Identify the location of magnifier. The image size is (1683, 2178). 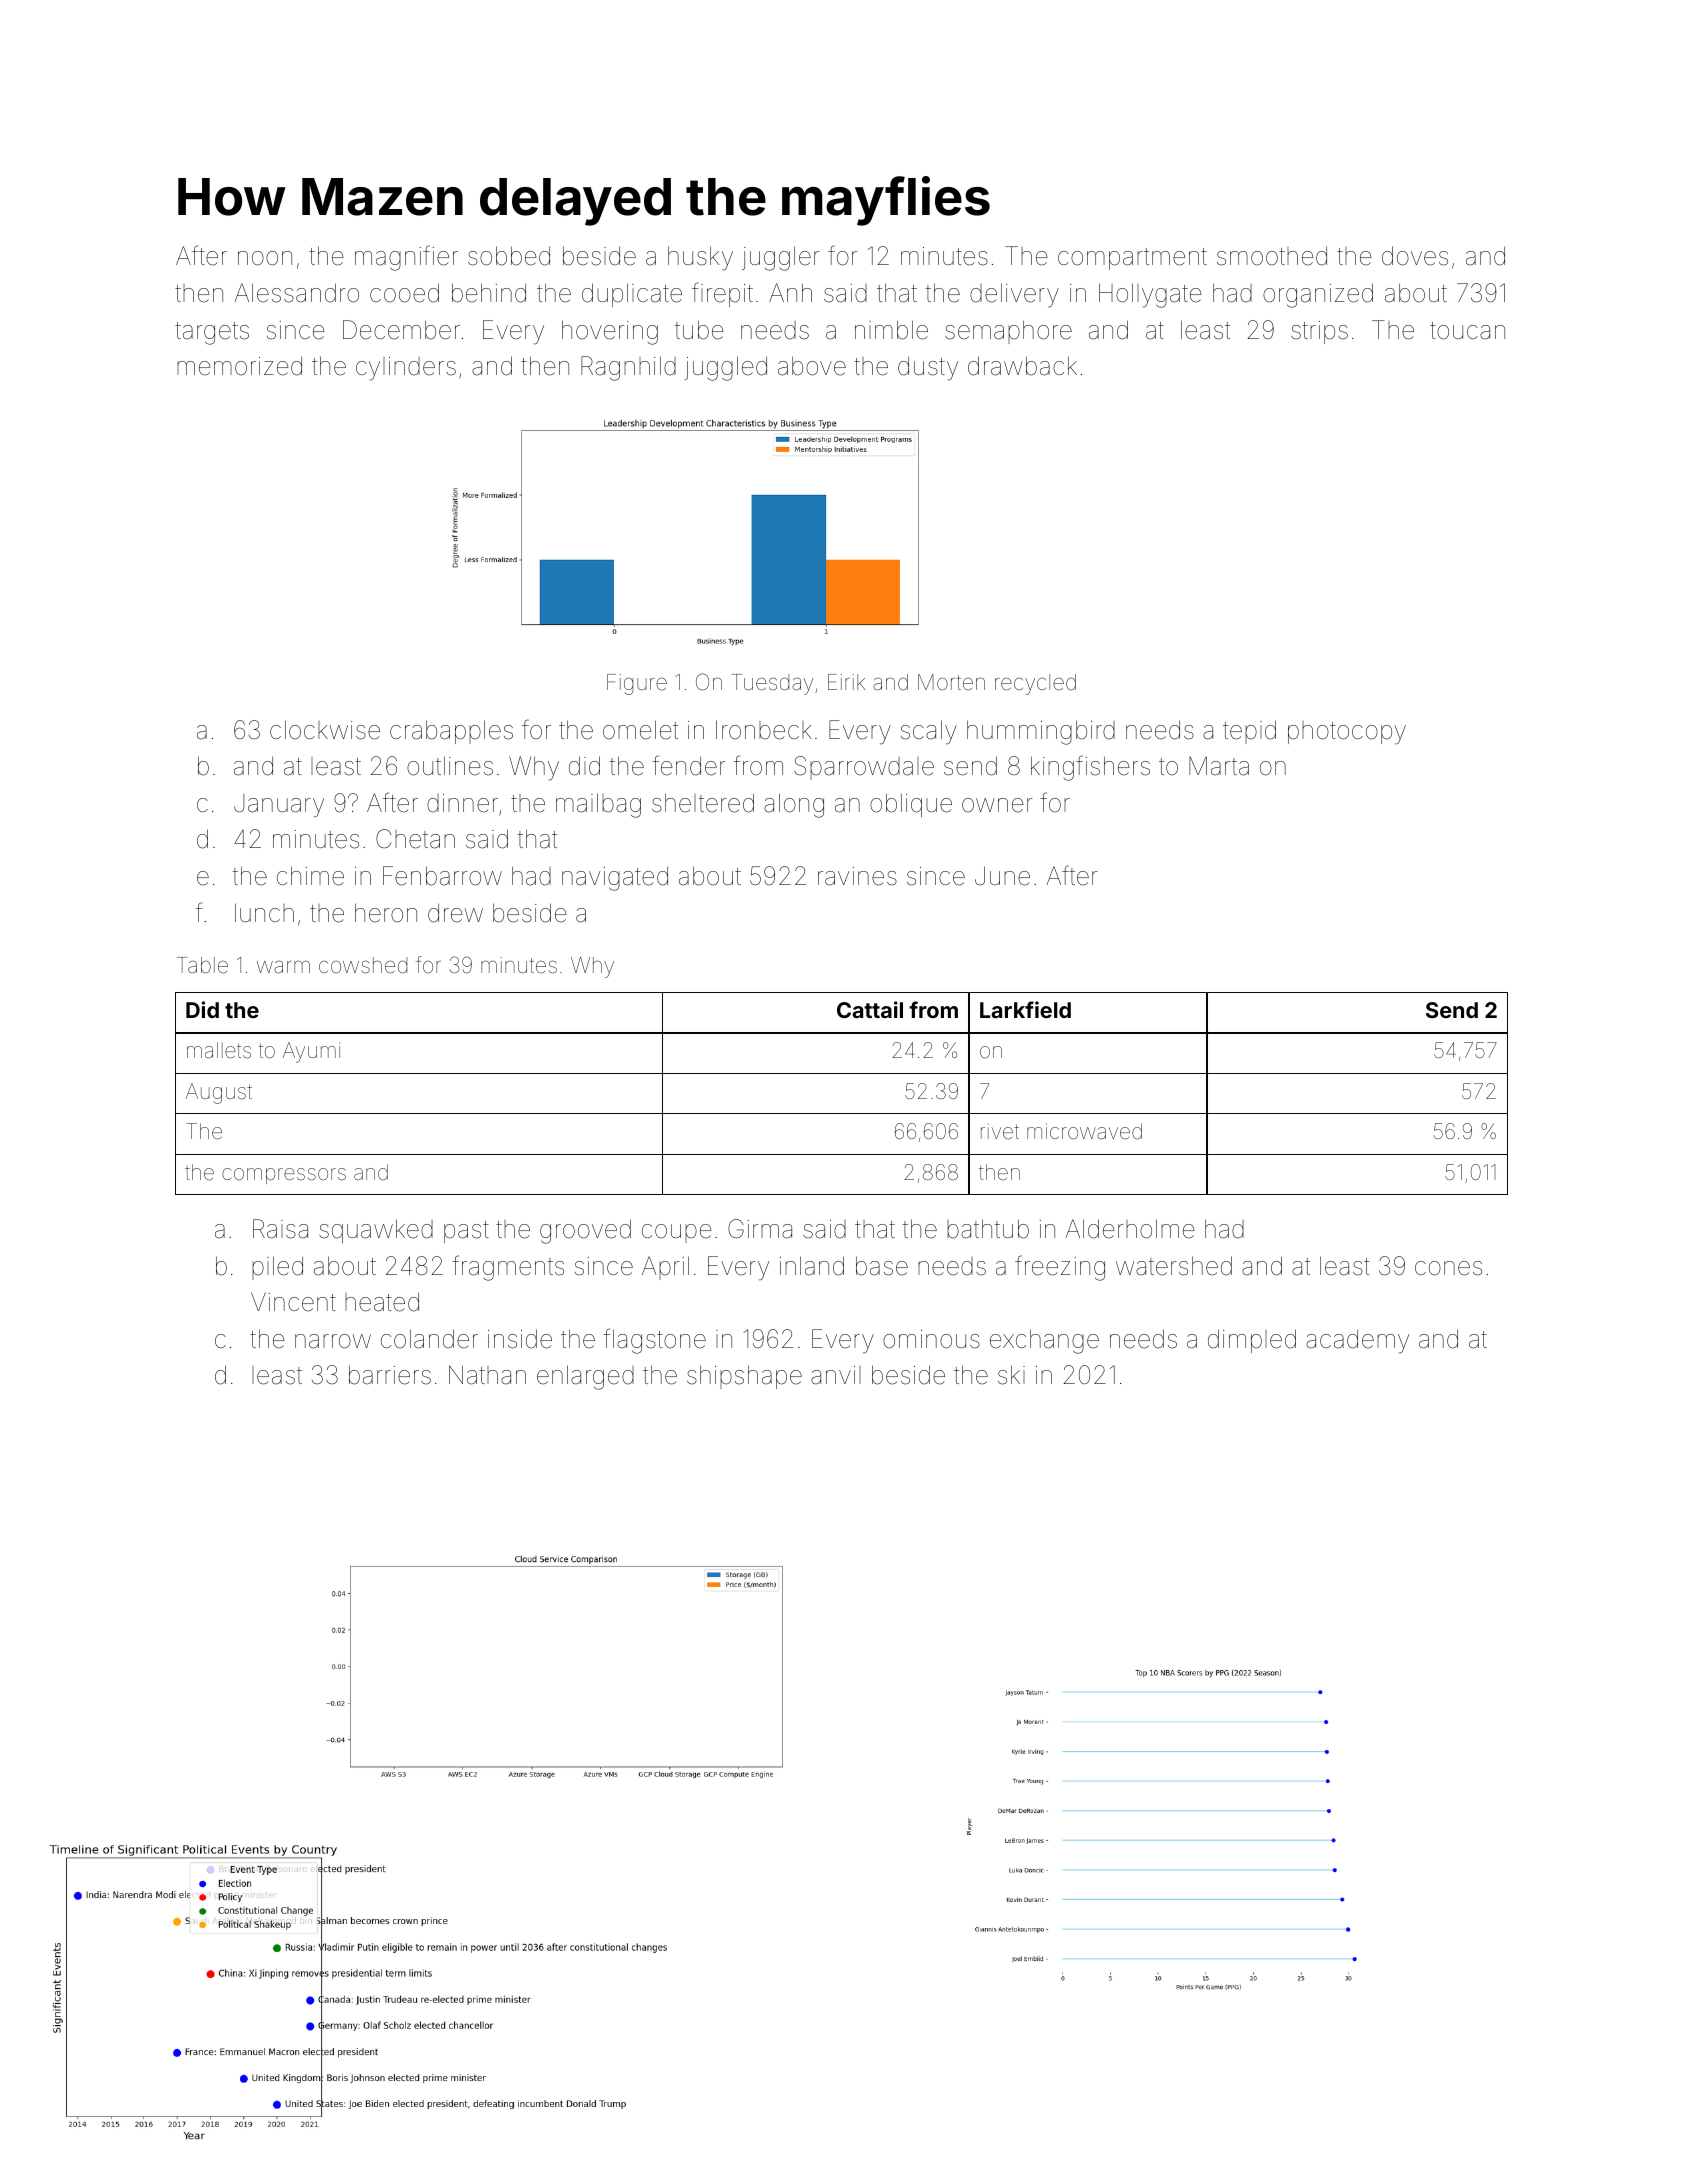
(406, 258).
